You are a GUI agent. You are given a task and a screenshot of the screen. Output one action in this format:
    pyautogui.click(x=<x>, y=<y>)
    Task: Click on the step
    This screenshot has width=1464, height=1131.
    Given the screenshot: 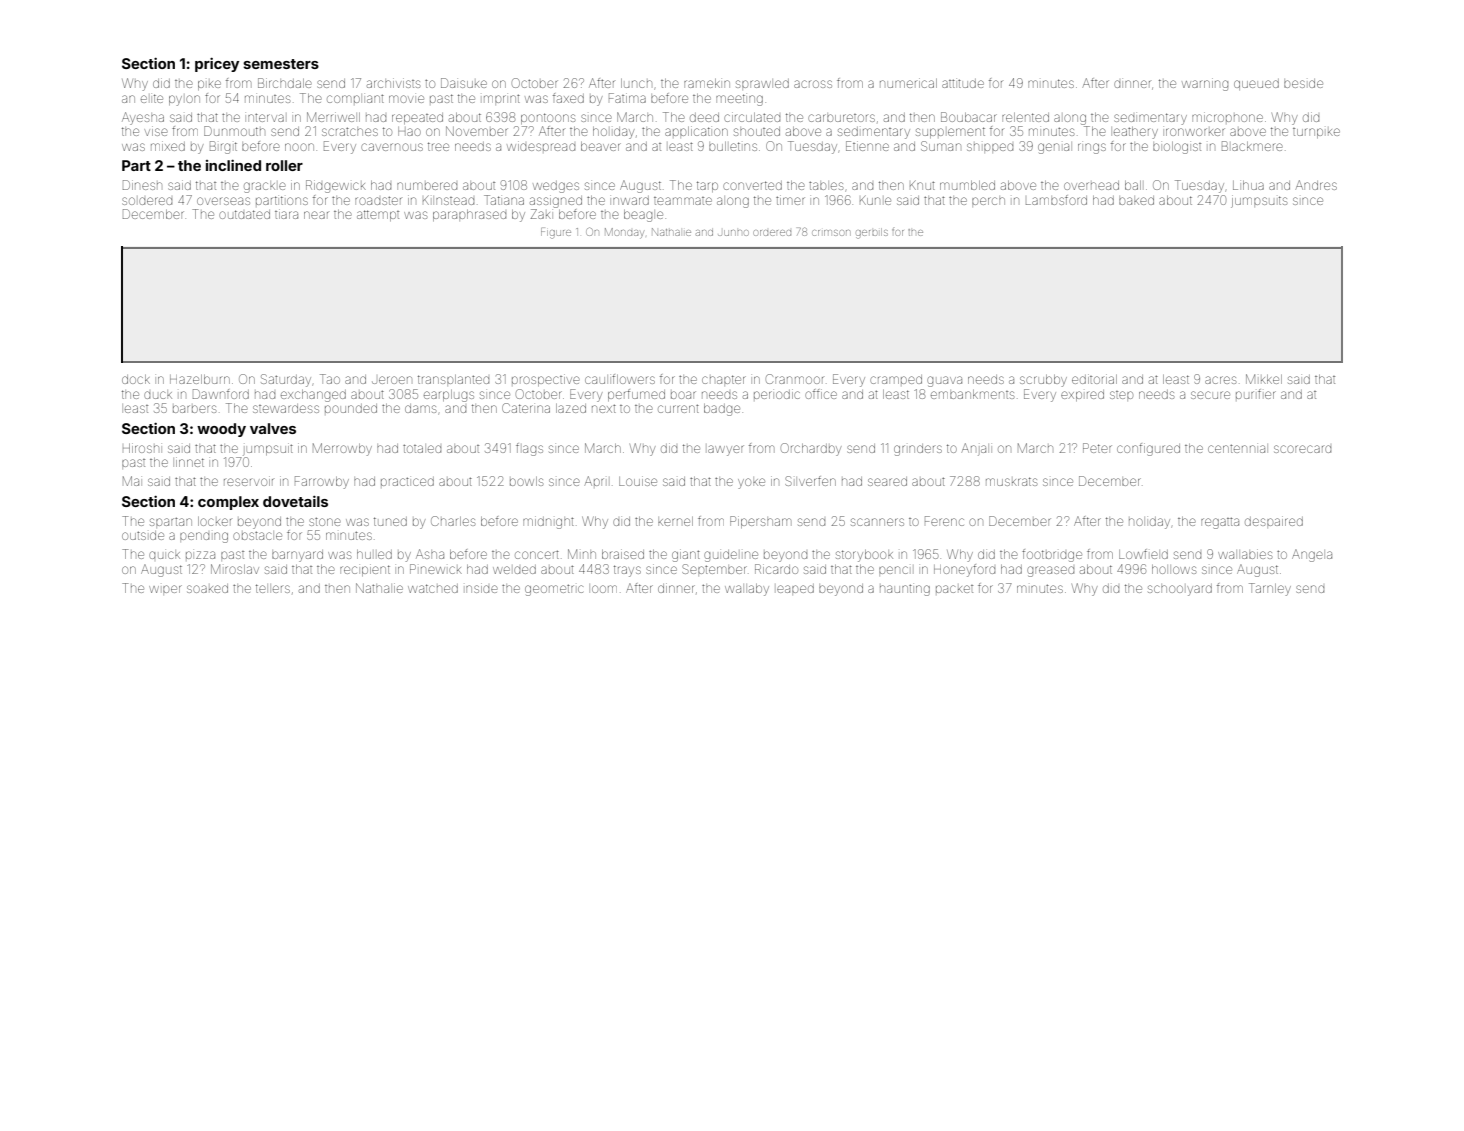 What is the action you would take?
    pyautogui.click(x=1121, y=395)
